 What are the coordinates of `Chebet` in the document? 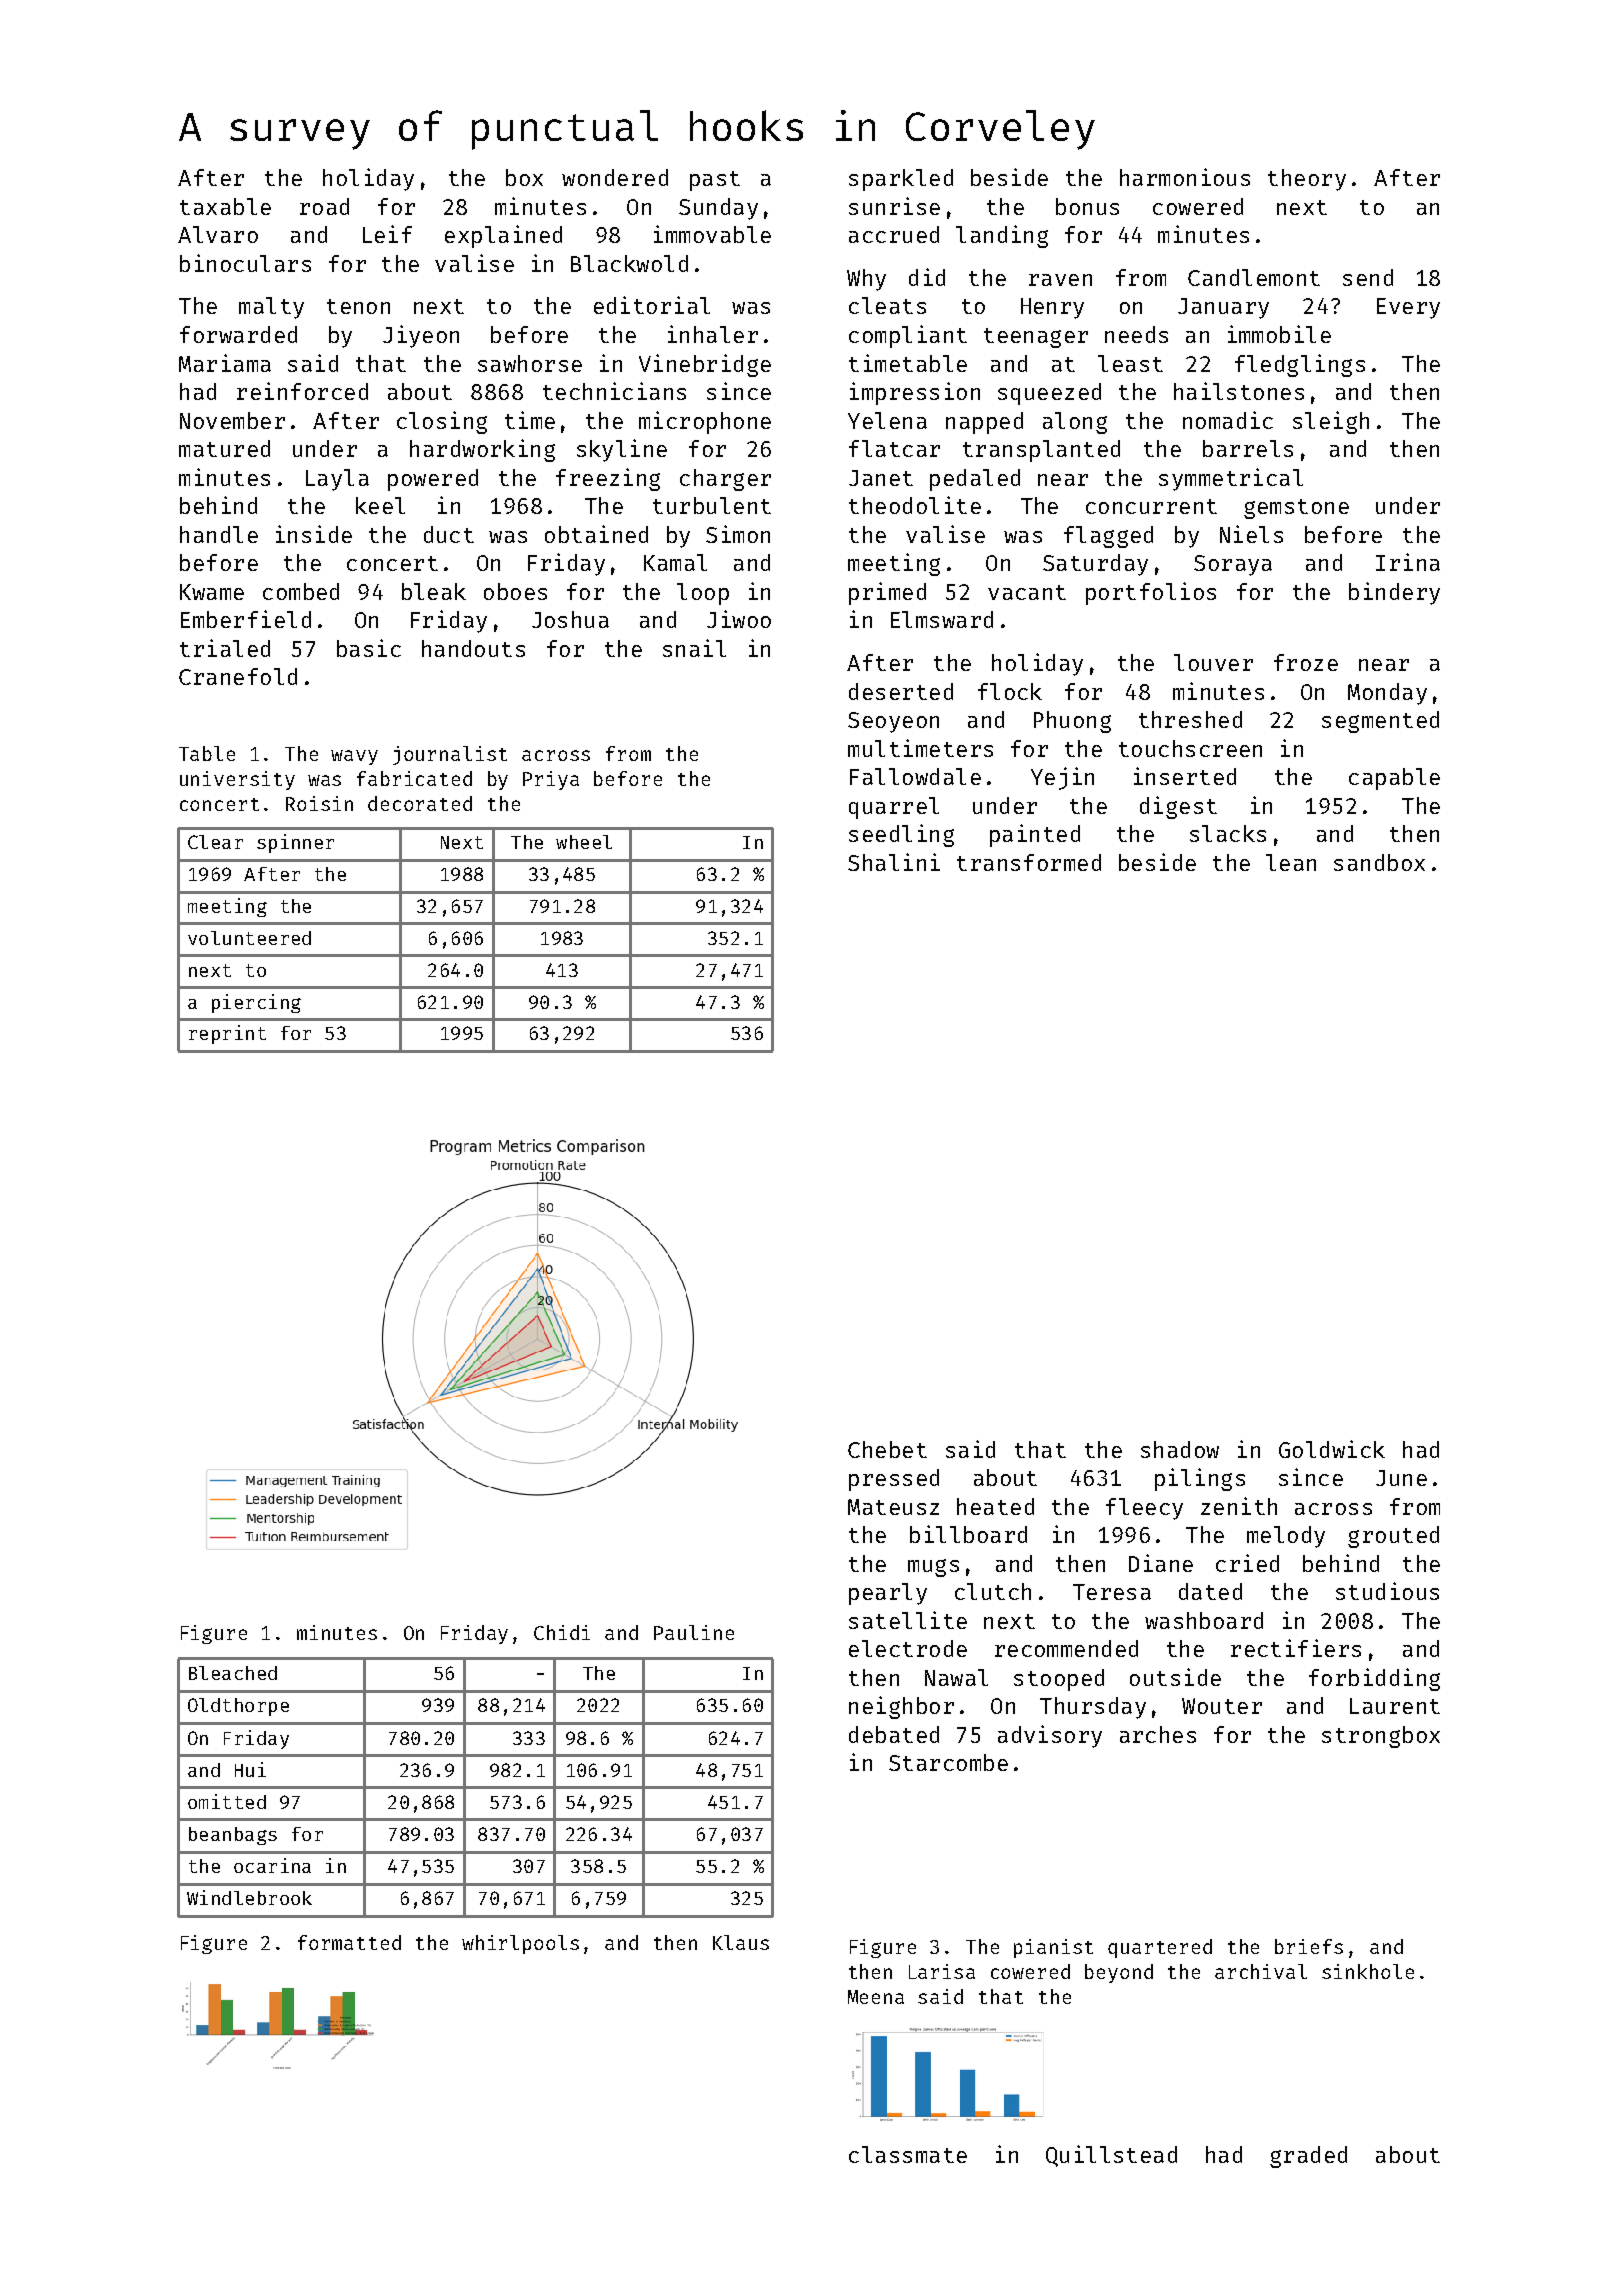 It's located at (887, 1449).
